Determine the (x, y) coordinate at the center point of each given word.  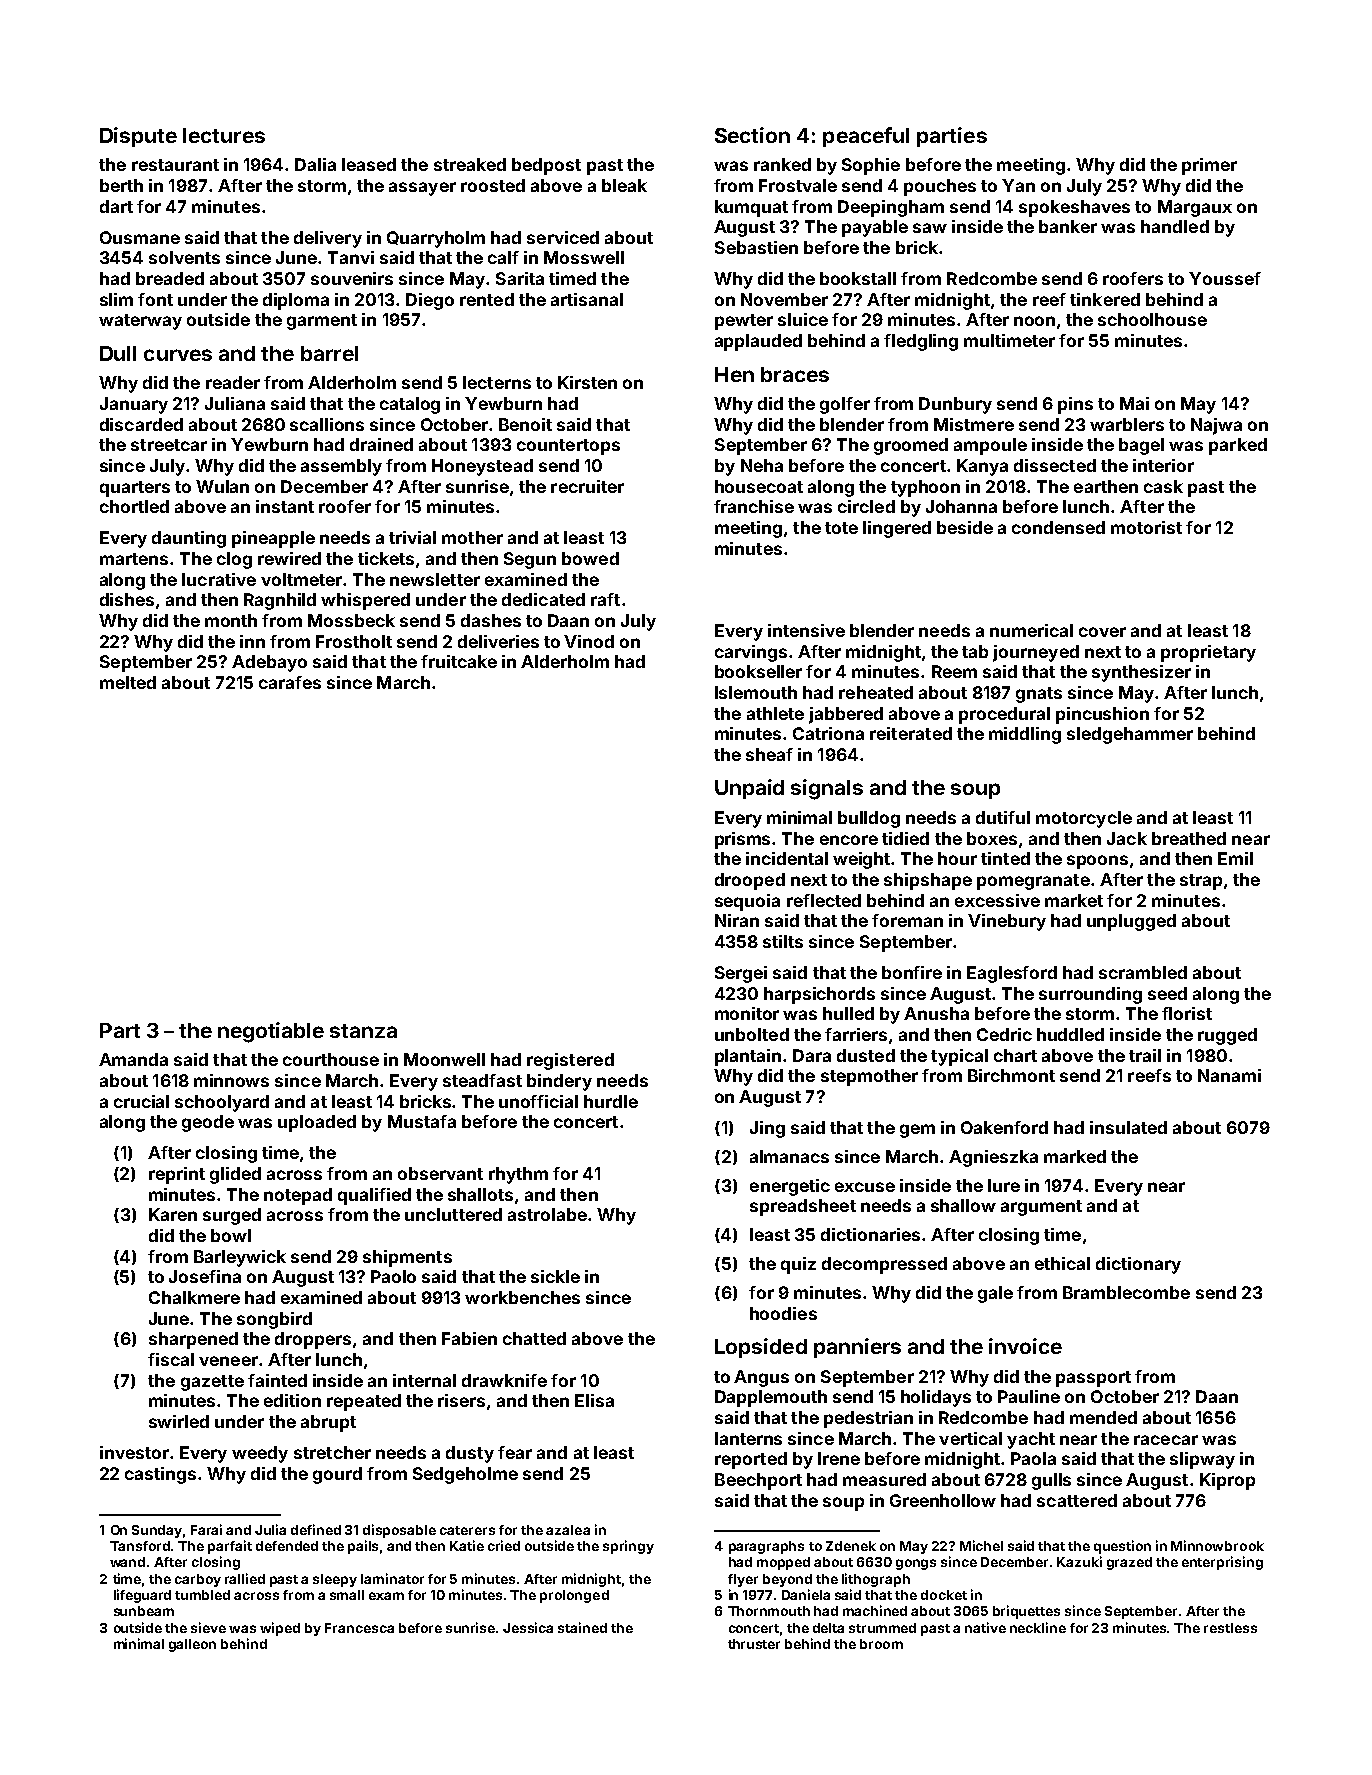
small (347, 1595)
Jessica (528, 1627)
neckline (1038, 1627)
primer (1209, 166)
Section (752, 135)
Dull (118, 353)
